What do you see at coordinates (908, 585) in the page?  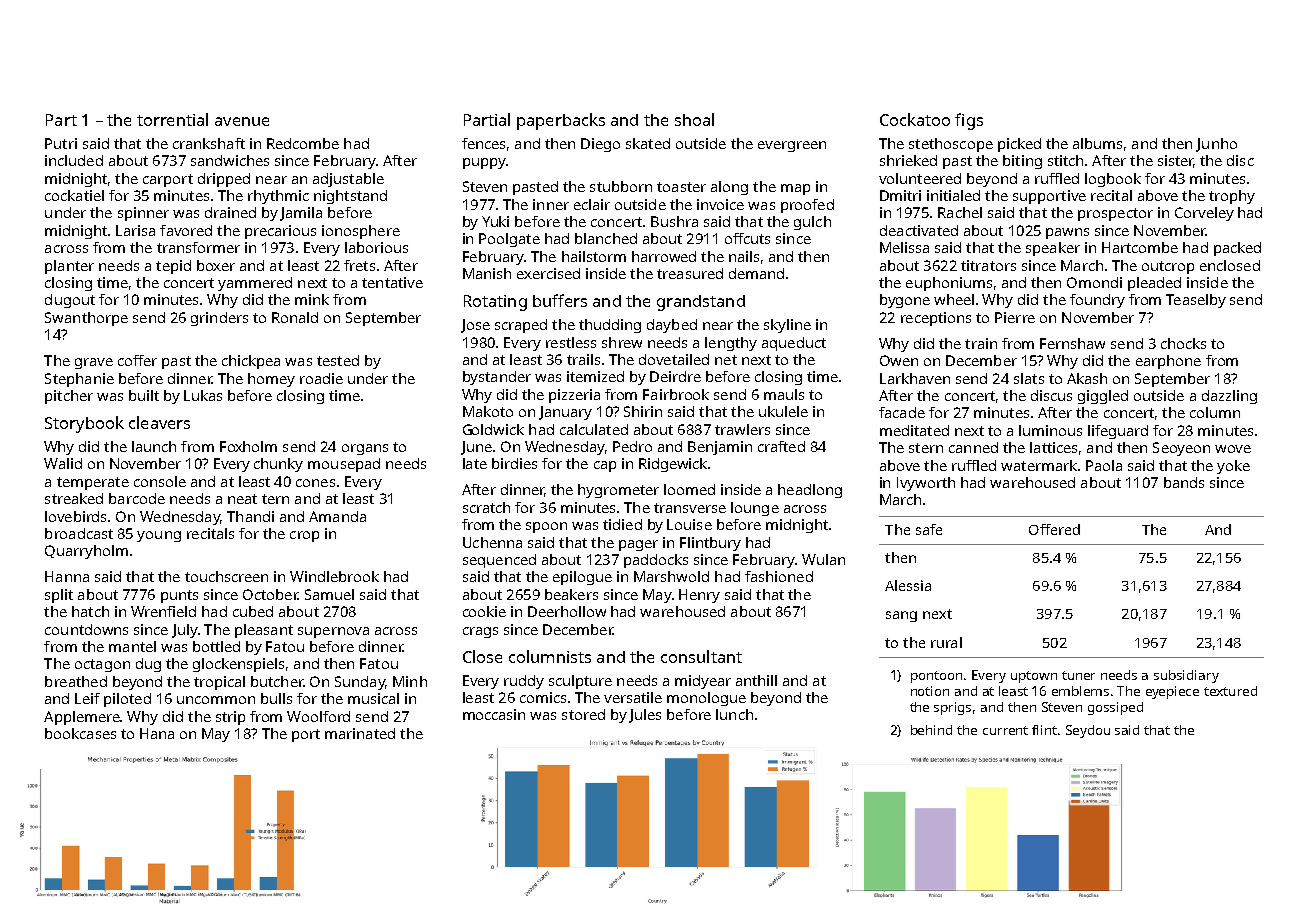 I see `Alessia` at bounding box center [908, 585].
